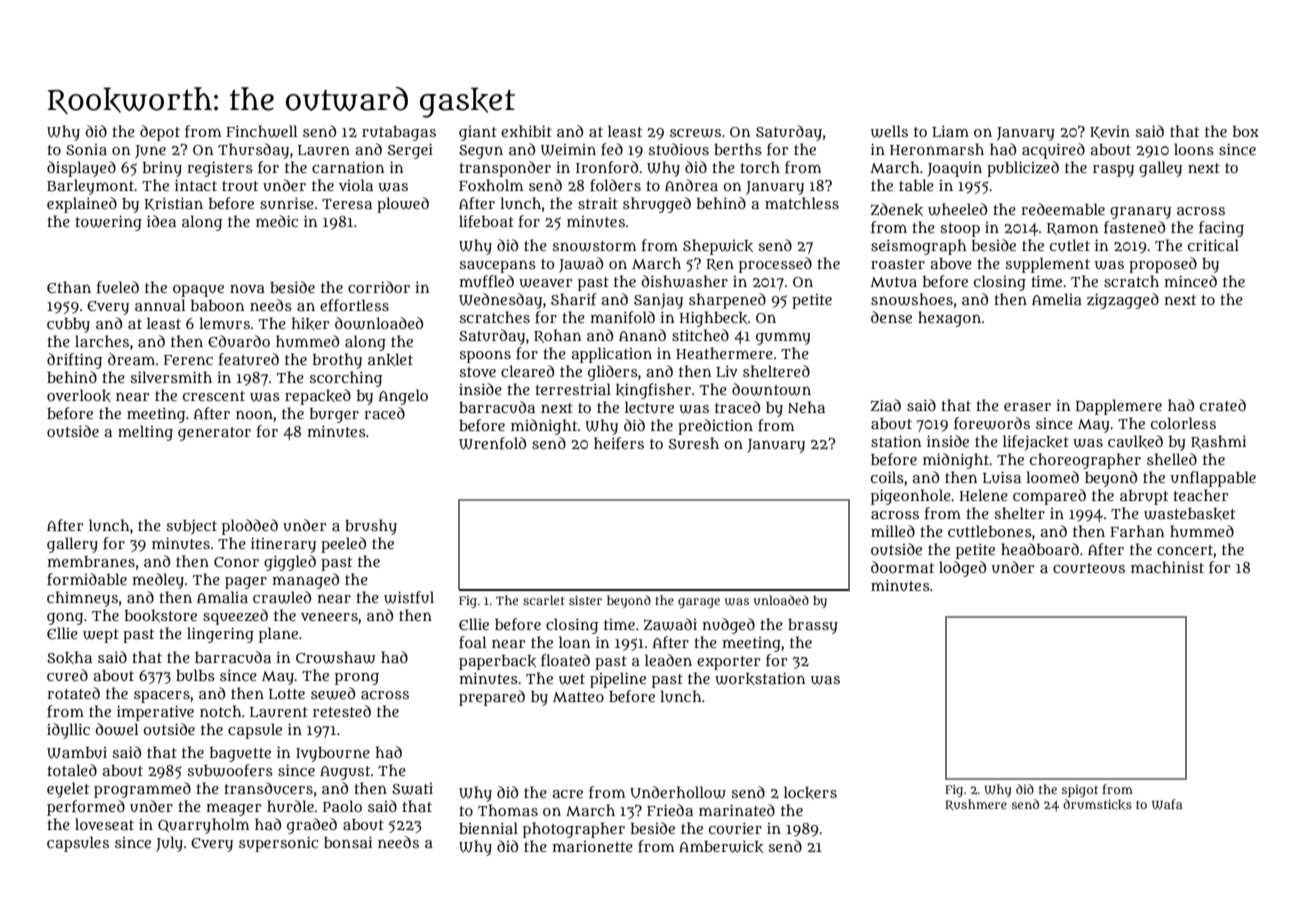 This screenshot has height=924, width=1308. Describe the element at coordinates (567, 794) in the screenshot. I see `acre` at that location.
